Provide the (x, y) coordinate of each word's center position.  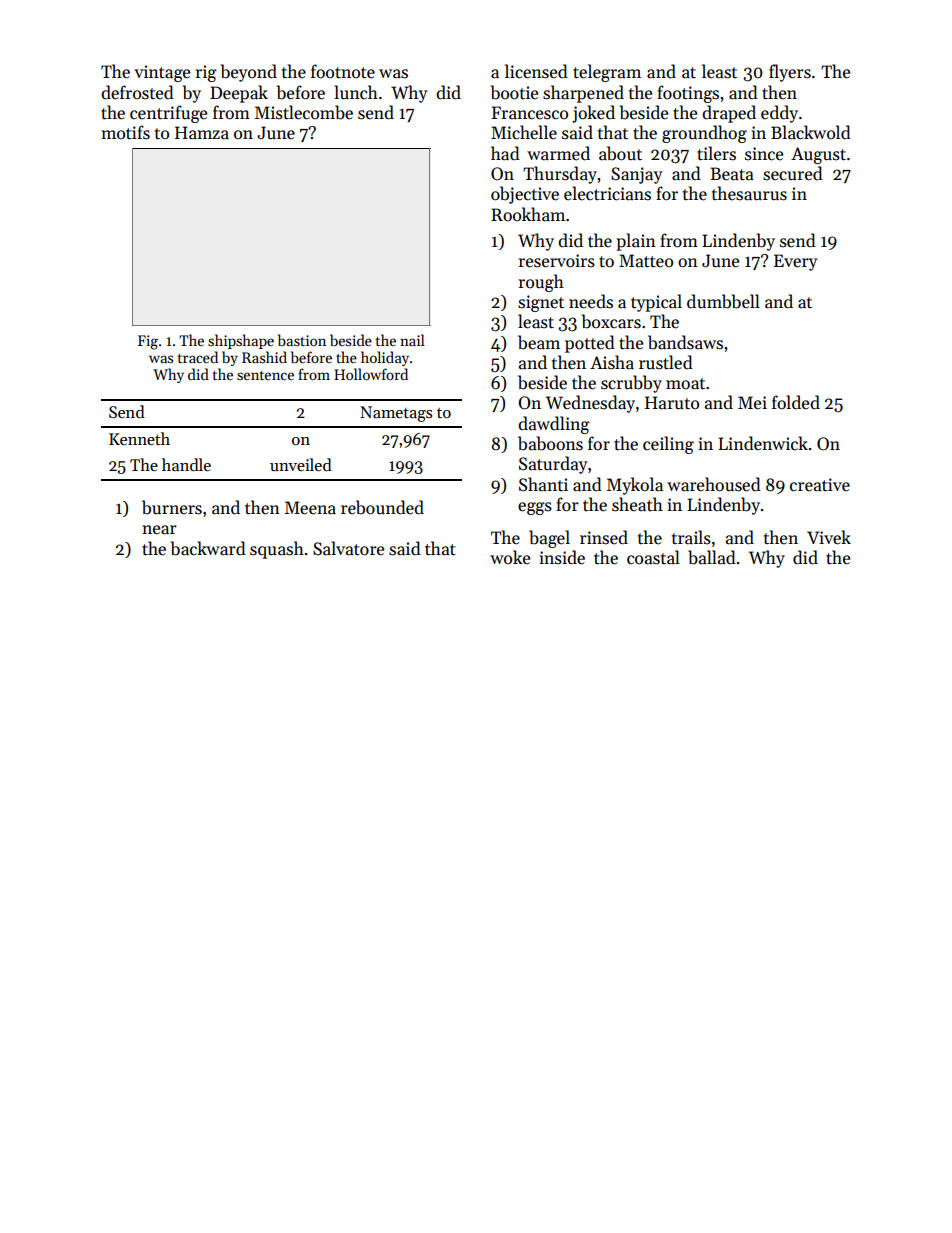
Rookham (528, 214)
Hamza (202, 133)
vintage (162, 73)
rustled (666, 362)
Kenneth (139, 438)
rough (541, 283)
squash (277, 550)
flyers (790, 73)
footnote (343, 71)
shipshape (241, 341)
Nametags (396, 414)
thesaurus (749, 193)
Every (796, 262)
